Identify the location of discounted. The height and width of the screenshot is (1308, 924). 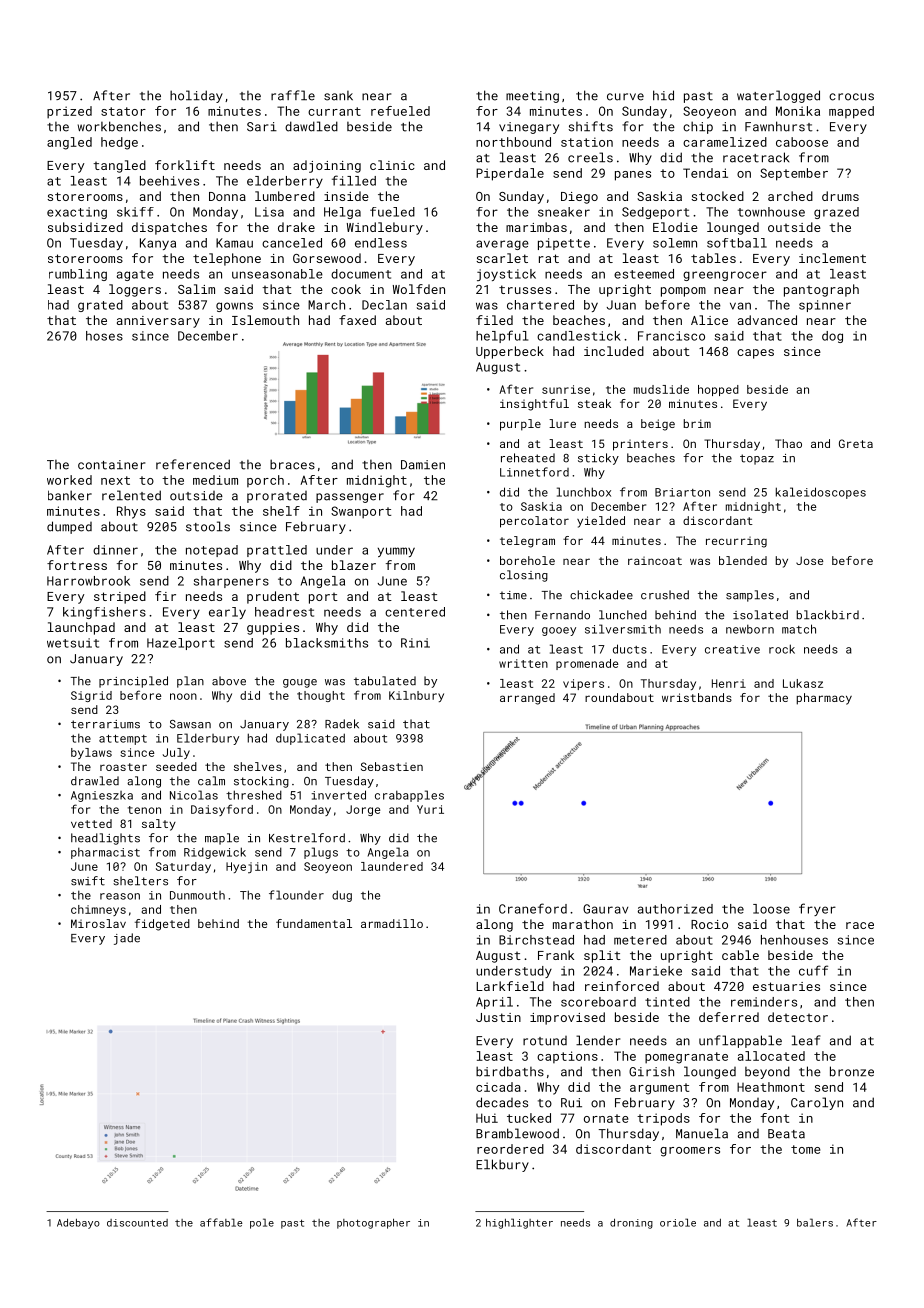
(137, 1223).
